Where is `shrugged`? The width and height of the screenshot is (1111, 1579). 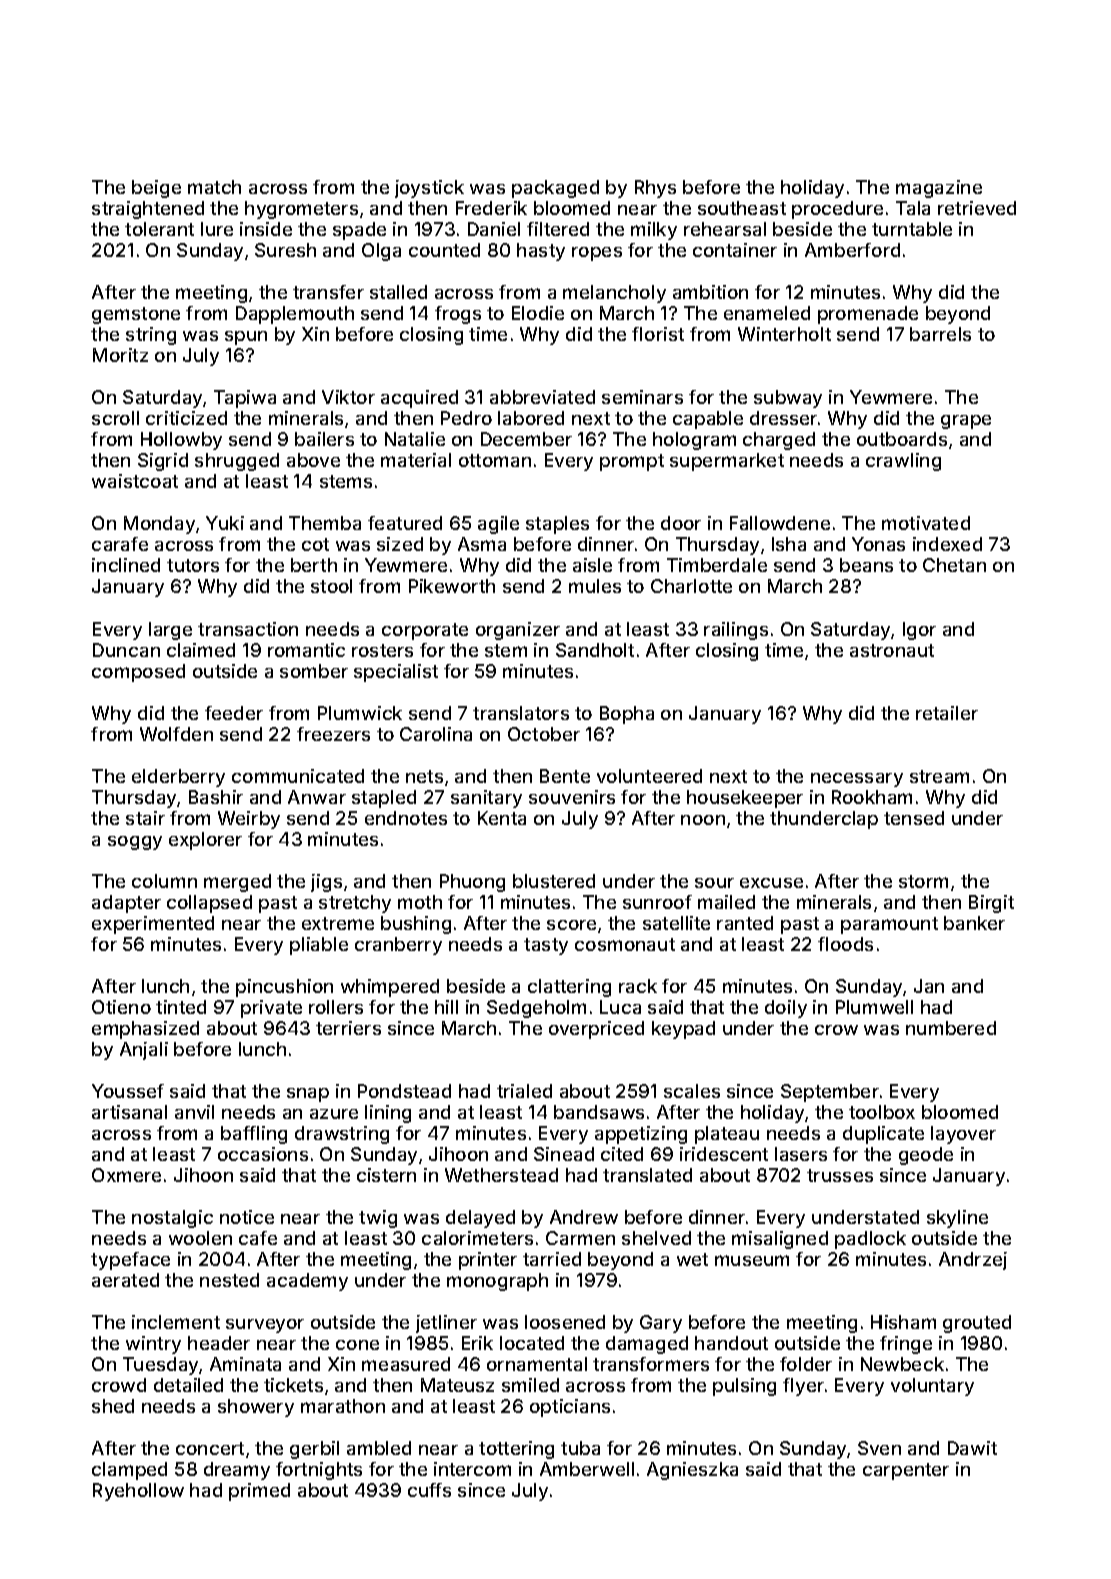
shrugged is located at coordinates (237, 462).
